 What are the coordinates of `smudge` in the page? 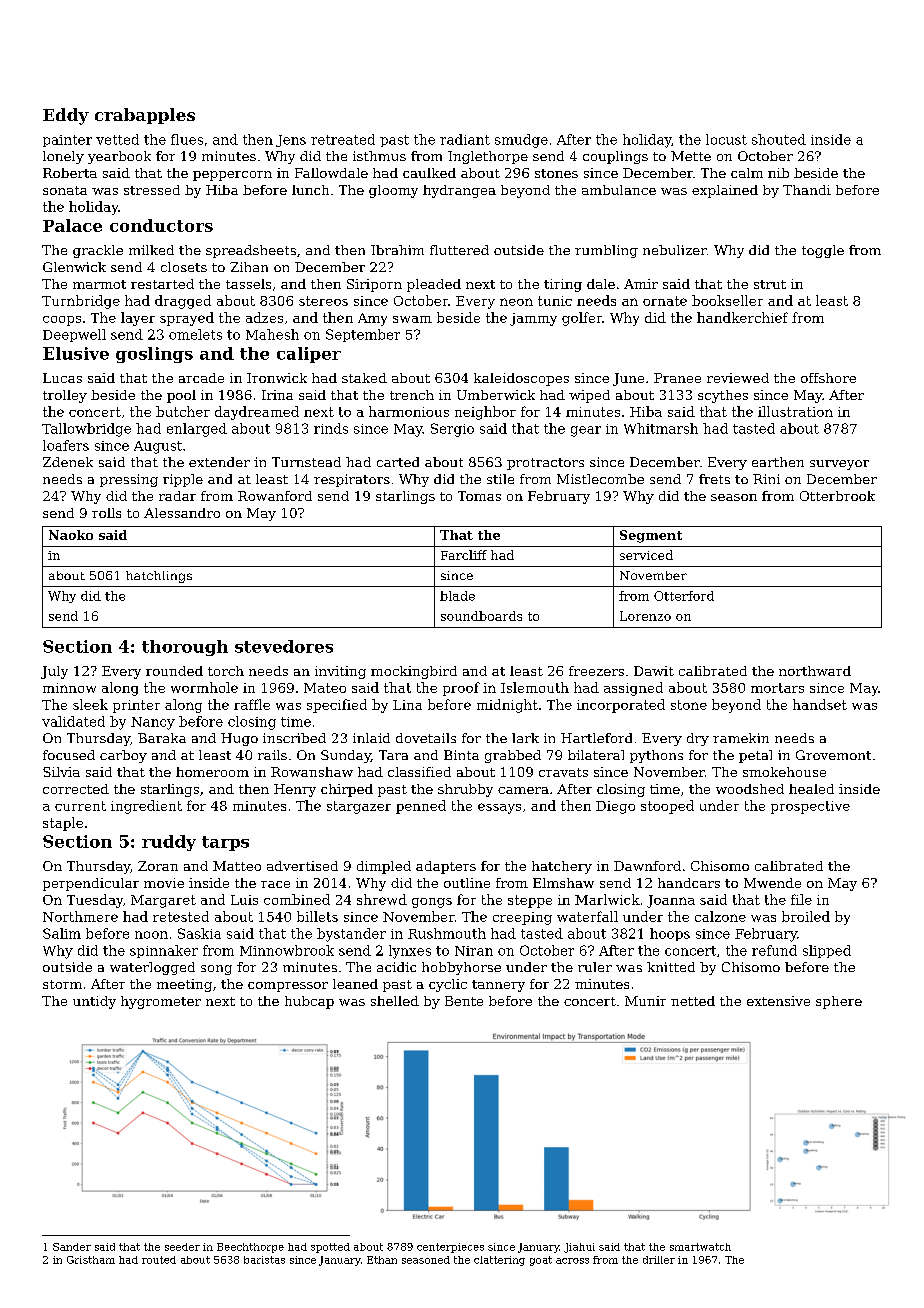 It's located at (521, 141).
